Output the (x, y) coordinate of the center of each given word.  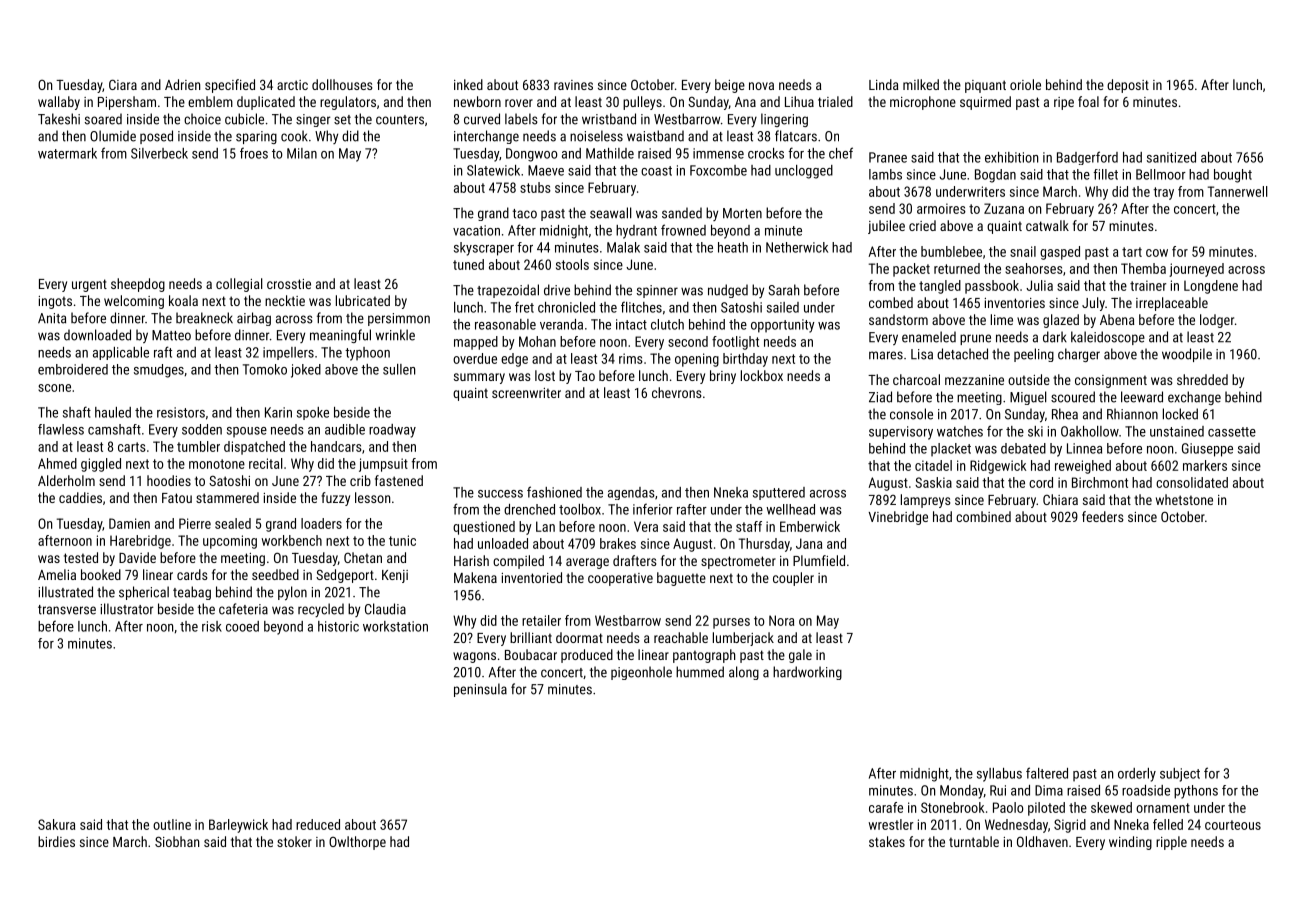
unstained (1177, 431)
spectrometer (738, 562)
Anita (52, 318)
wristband (609, 119)
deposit (1128, 86)
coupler (793, 579)
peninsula (480, 690)
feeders (1103, 516)
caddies (80, 497)
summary (479, 378)
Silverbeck (159, 153)
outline (172, 824)
